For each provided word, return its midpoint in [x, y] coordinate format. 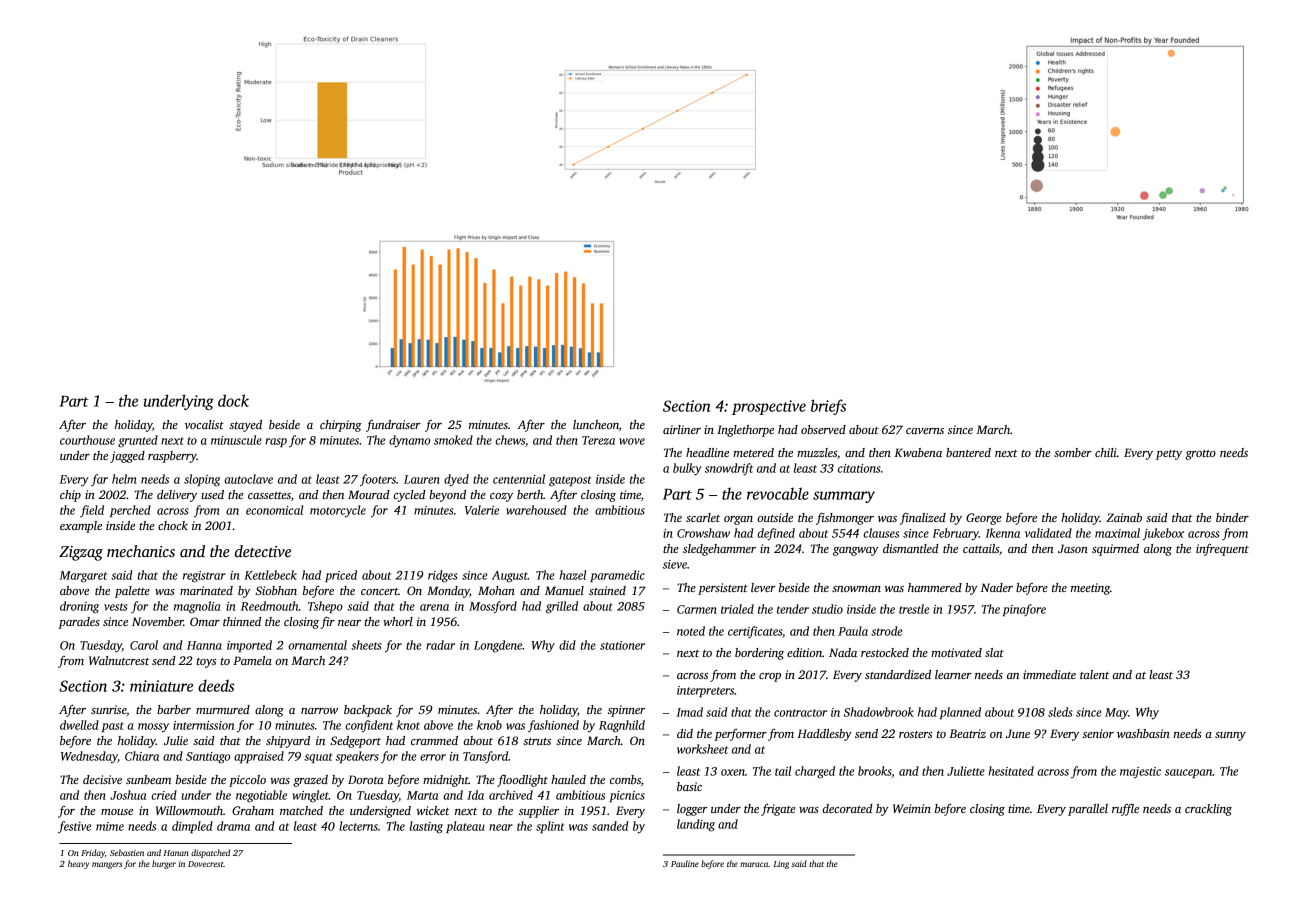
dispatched [210, 853]
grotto [1200, 455]
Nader [997, 587]
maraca [754, 864]
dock [233, 400]
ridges [443, 576]
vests [116, 607]
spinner [626, 711]
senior [1098, 733]
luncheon [596, 424]
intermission [203, 725]
